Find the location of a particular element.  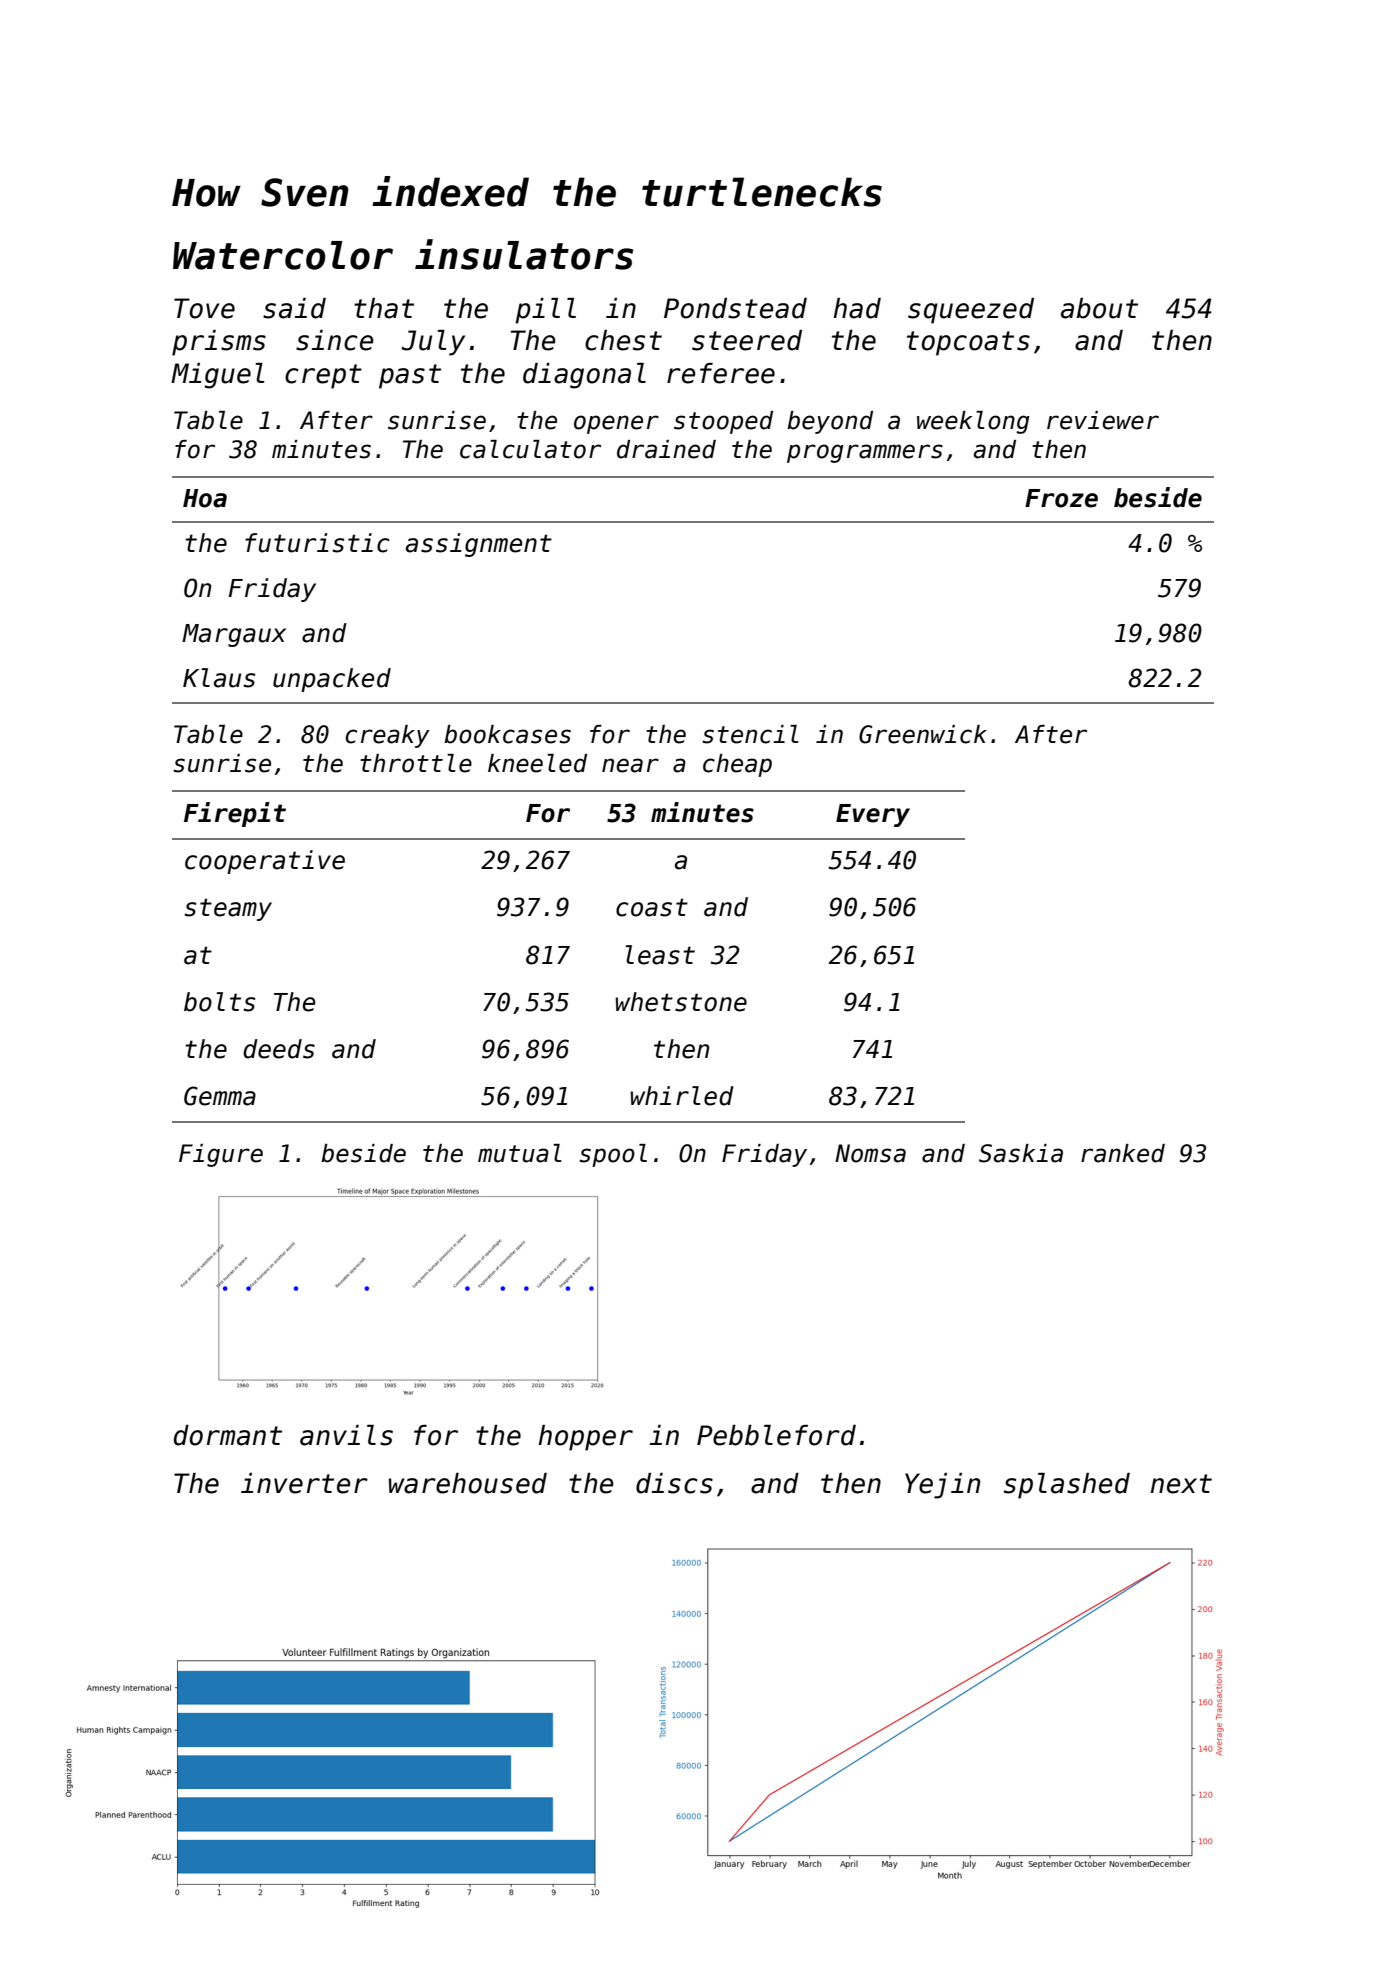

kneeled is located at coordinates (537, 763).
